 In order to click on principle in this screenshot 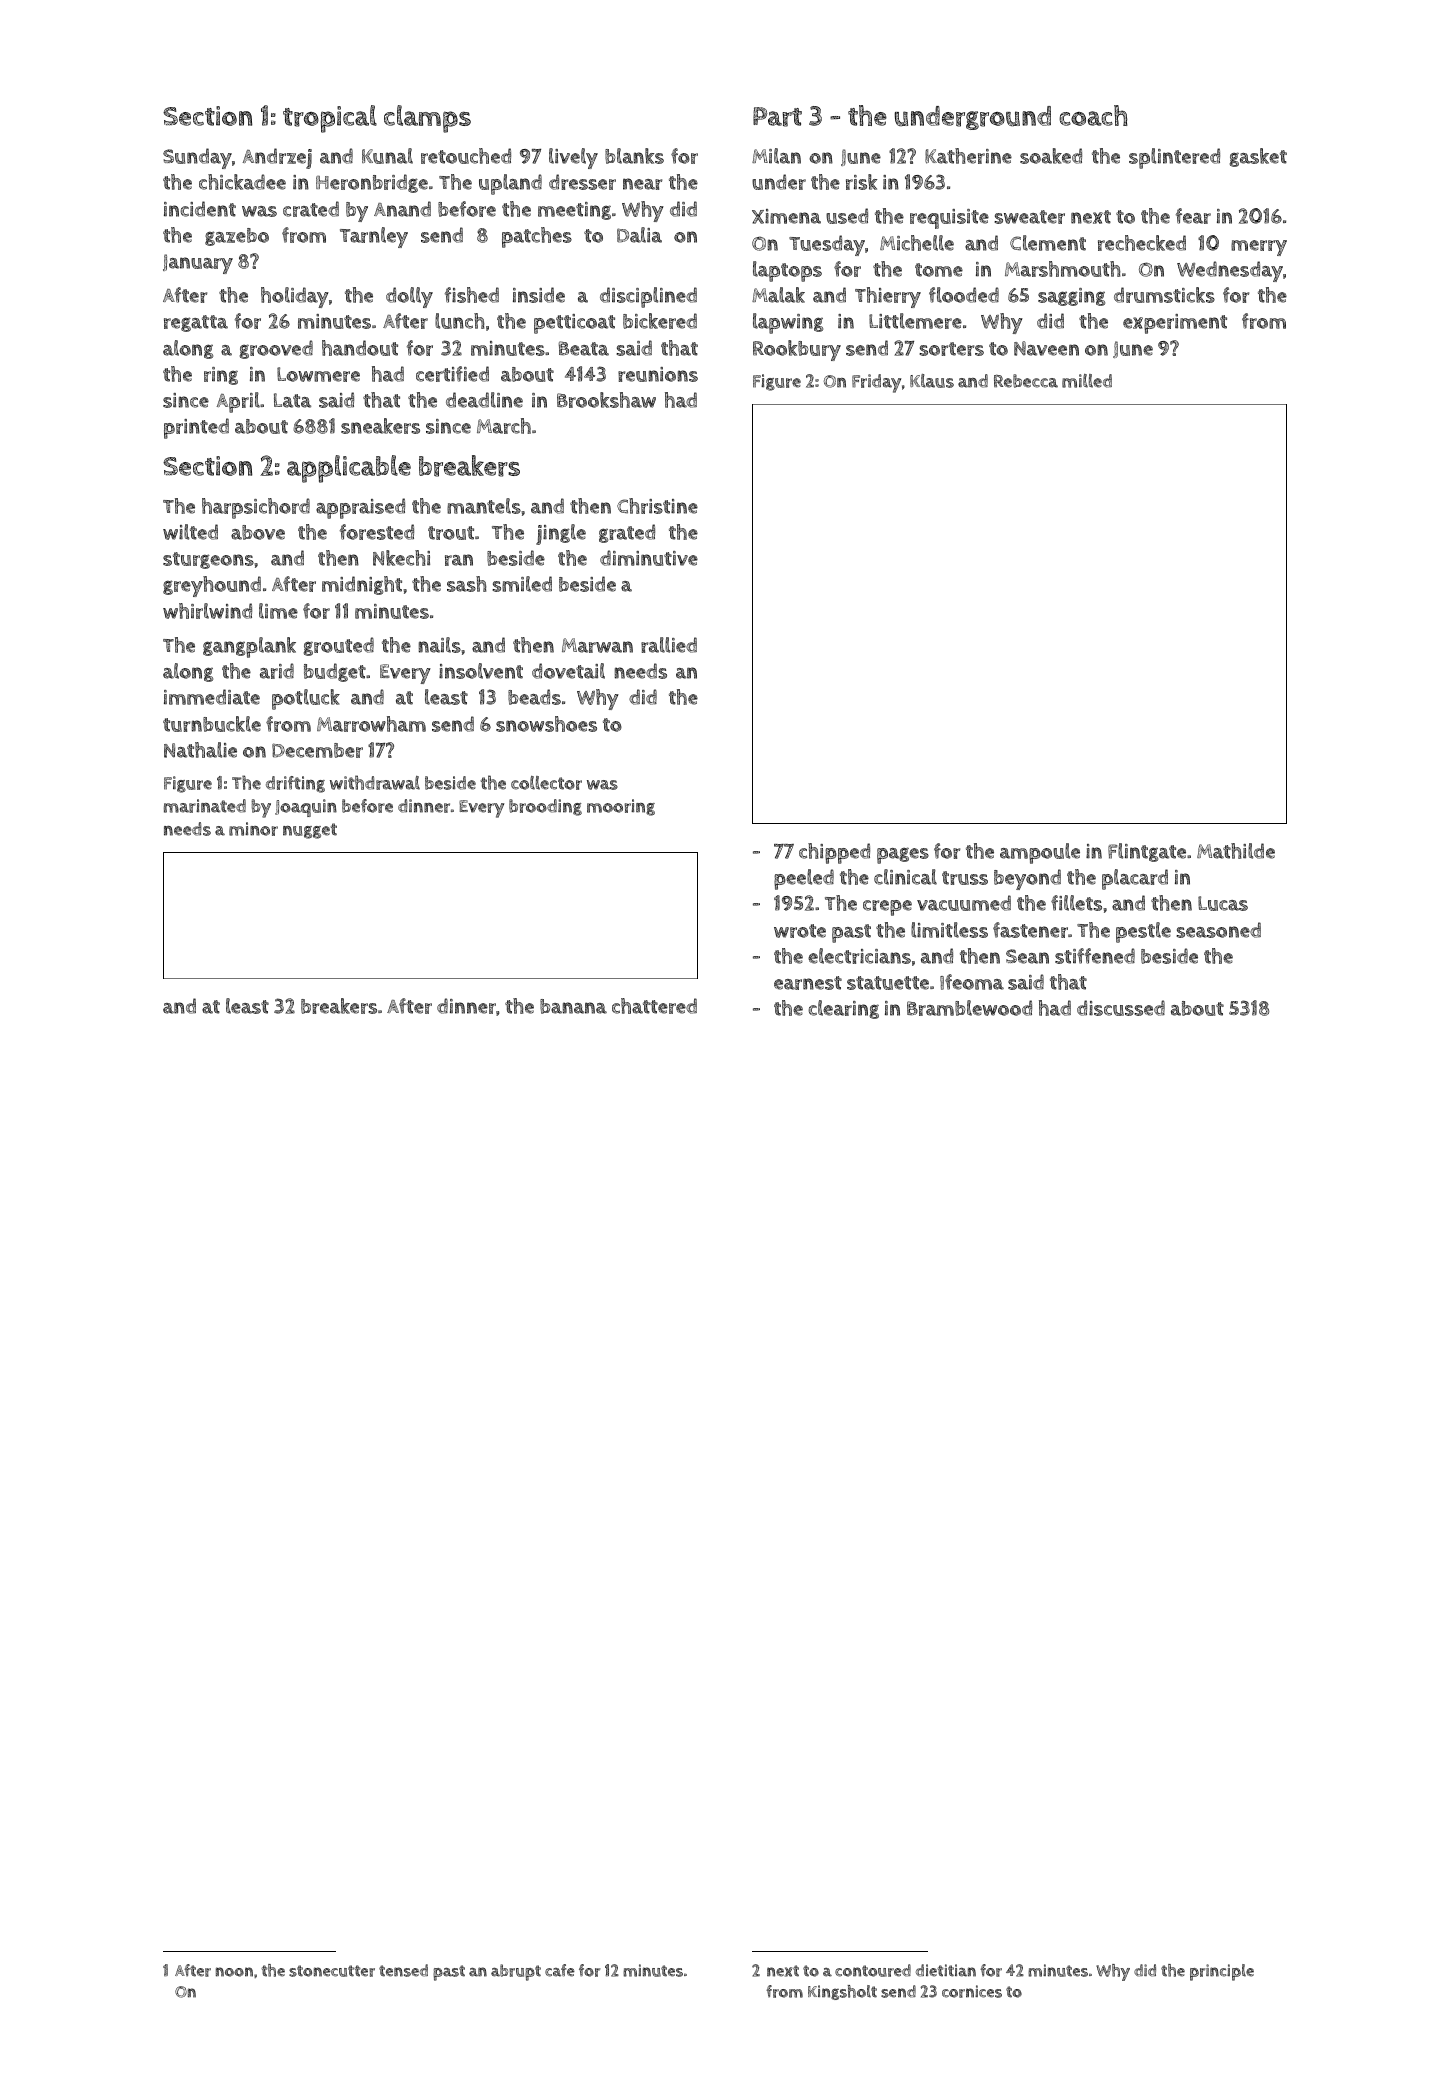, I will do `click(1222, 1972)`.
